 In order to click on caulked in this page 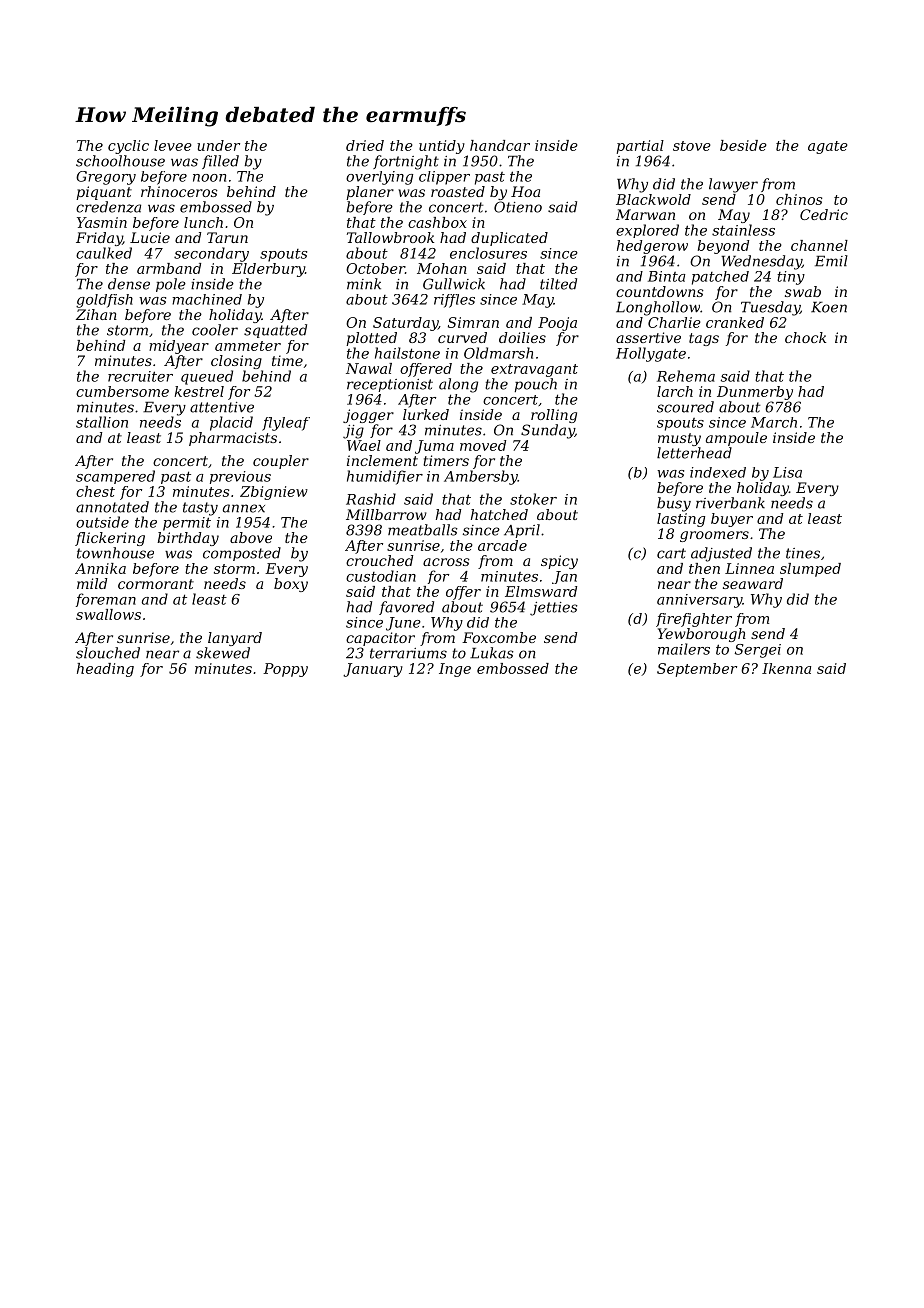, I will do `click(104, 253)`.
